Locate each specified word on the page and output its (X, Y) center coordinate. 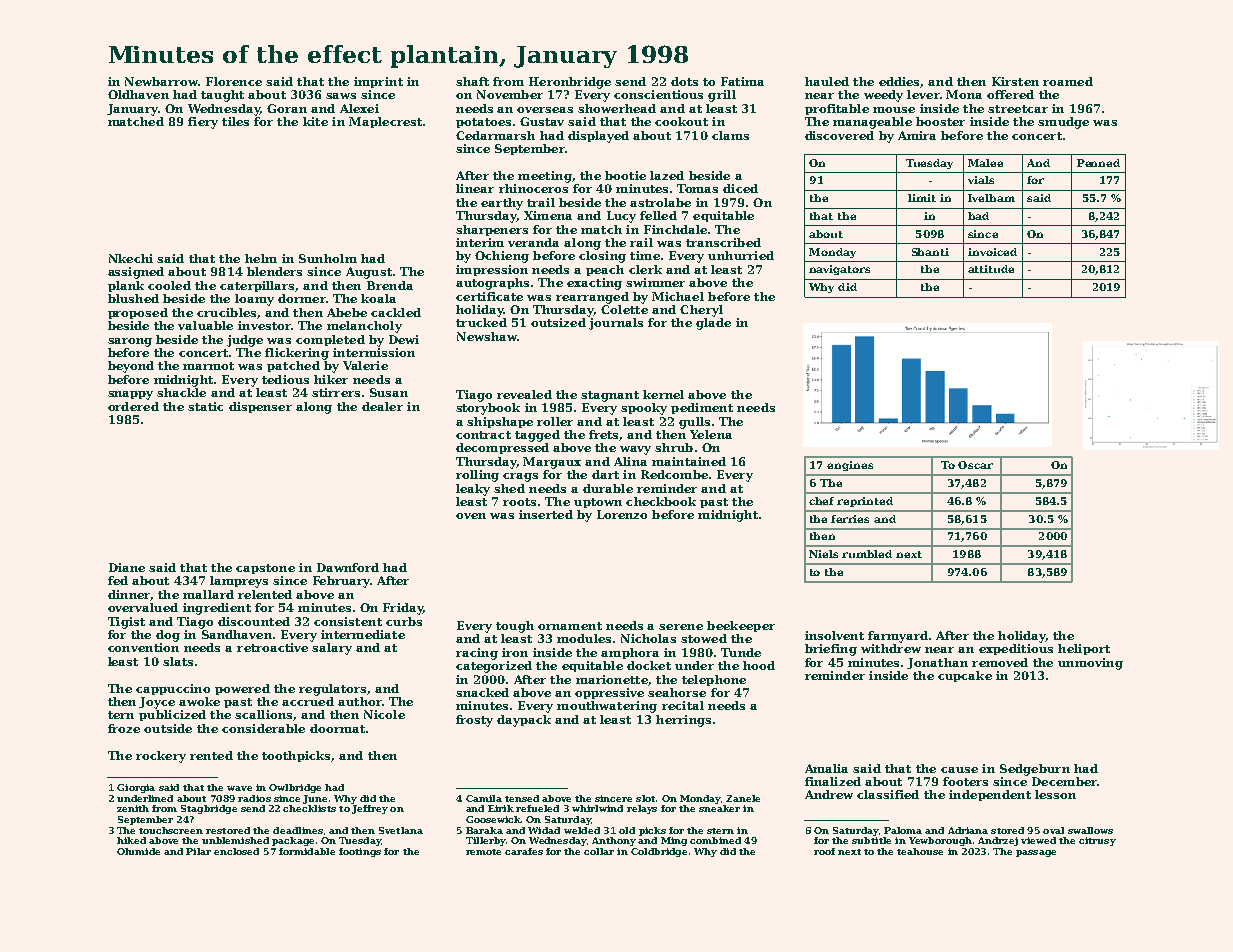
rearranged (592, 298)
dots (684, 81)
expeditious (1016, 649)
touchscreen (171, 830)
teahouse (920, 851)
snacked (482, 692)
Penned (1098, 163)
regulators (332, 690)
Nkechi (131, 258)
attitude (991, 269)
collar (599, 851)
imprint (378, 82)
